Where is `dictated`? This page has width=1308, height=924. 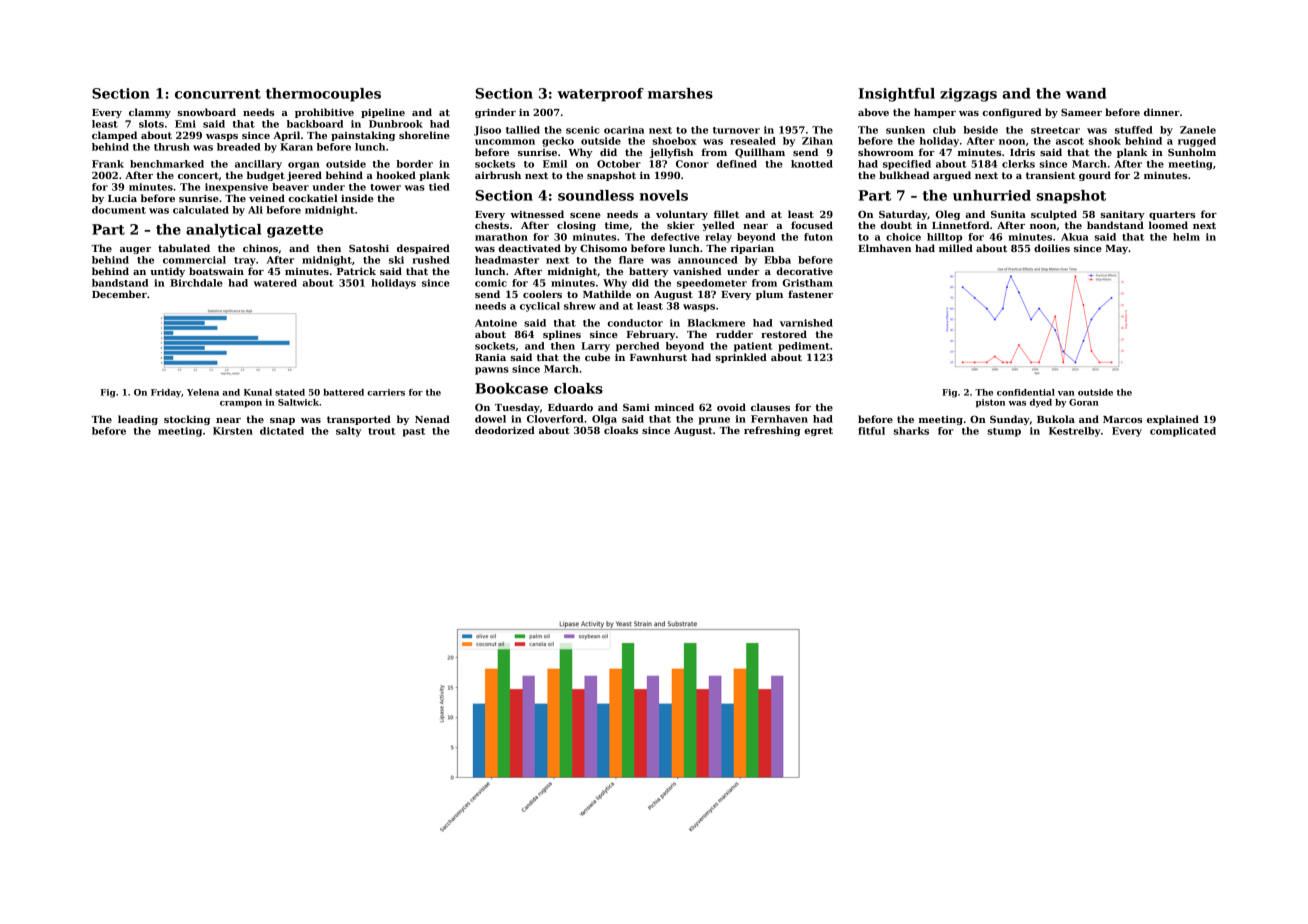
dictated is located at coordinates (282, 431).
